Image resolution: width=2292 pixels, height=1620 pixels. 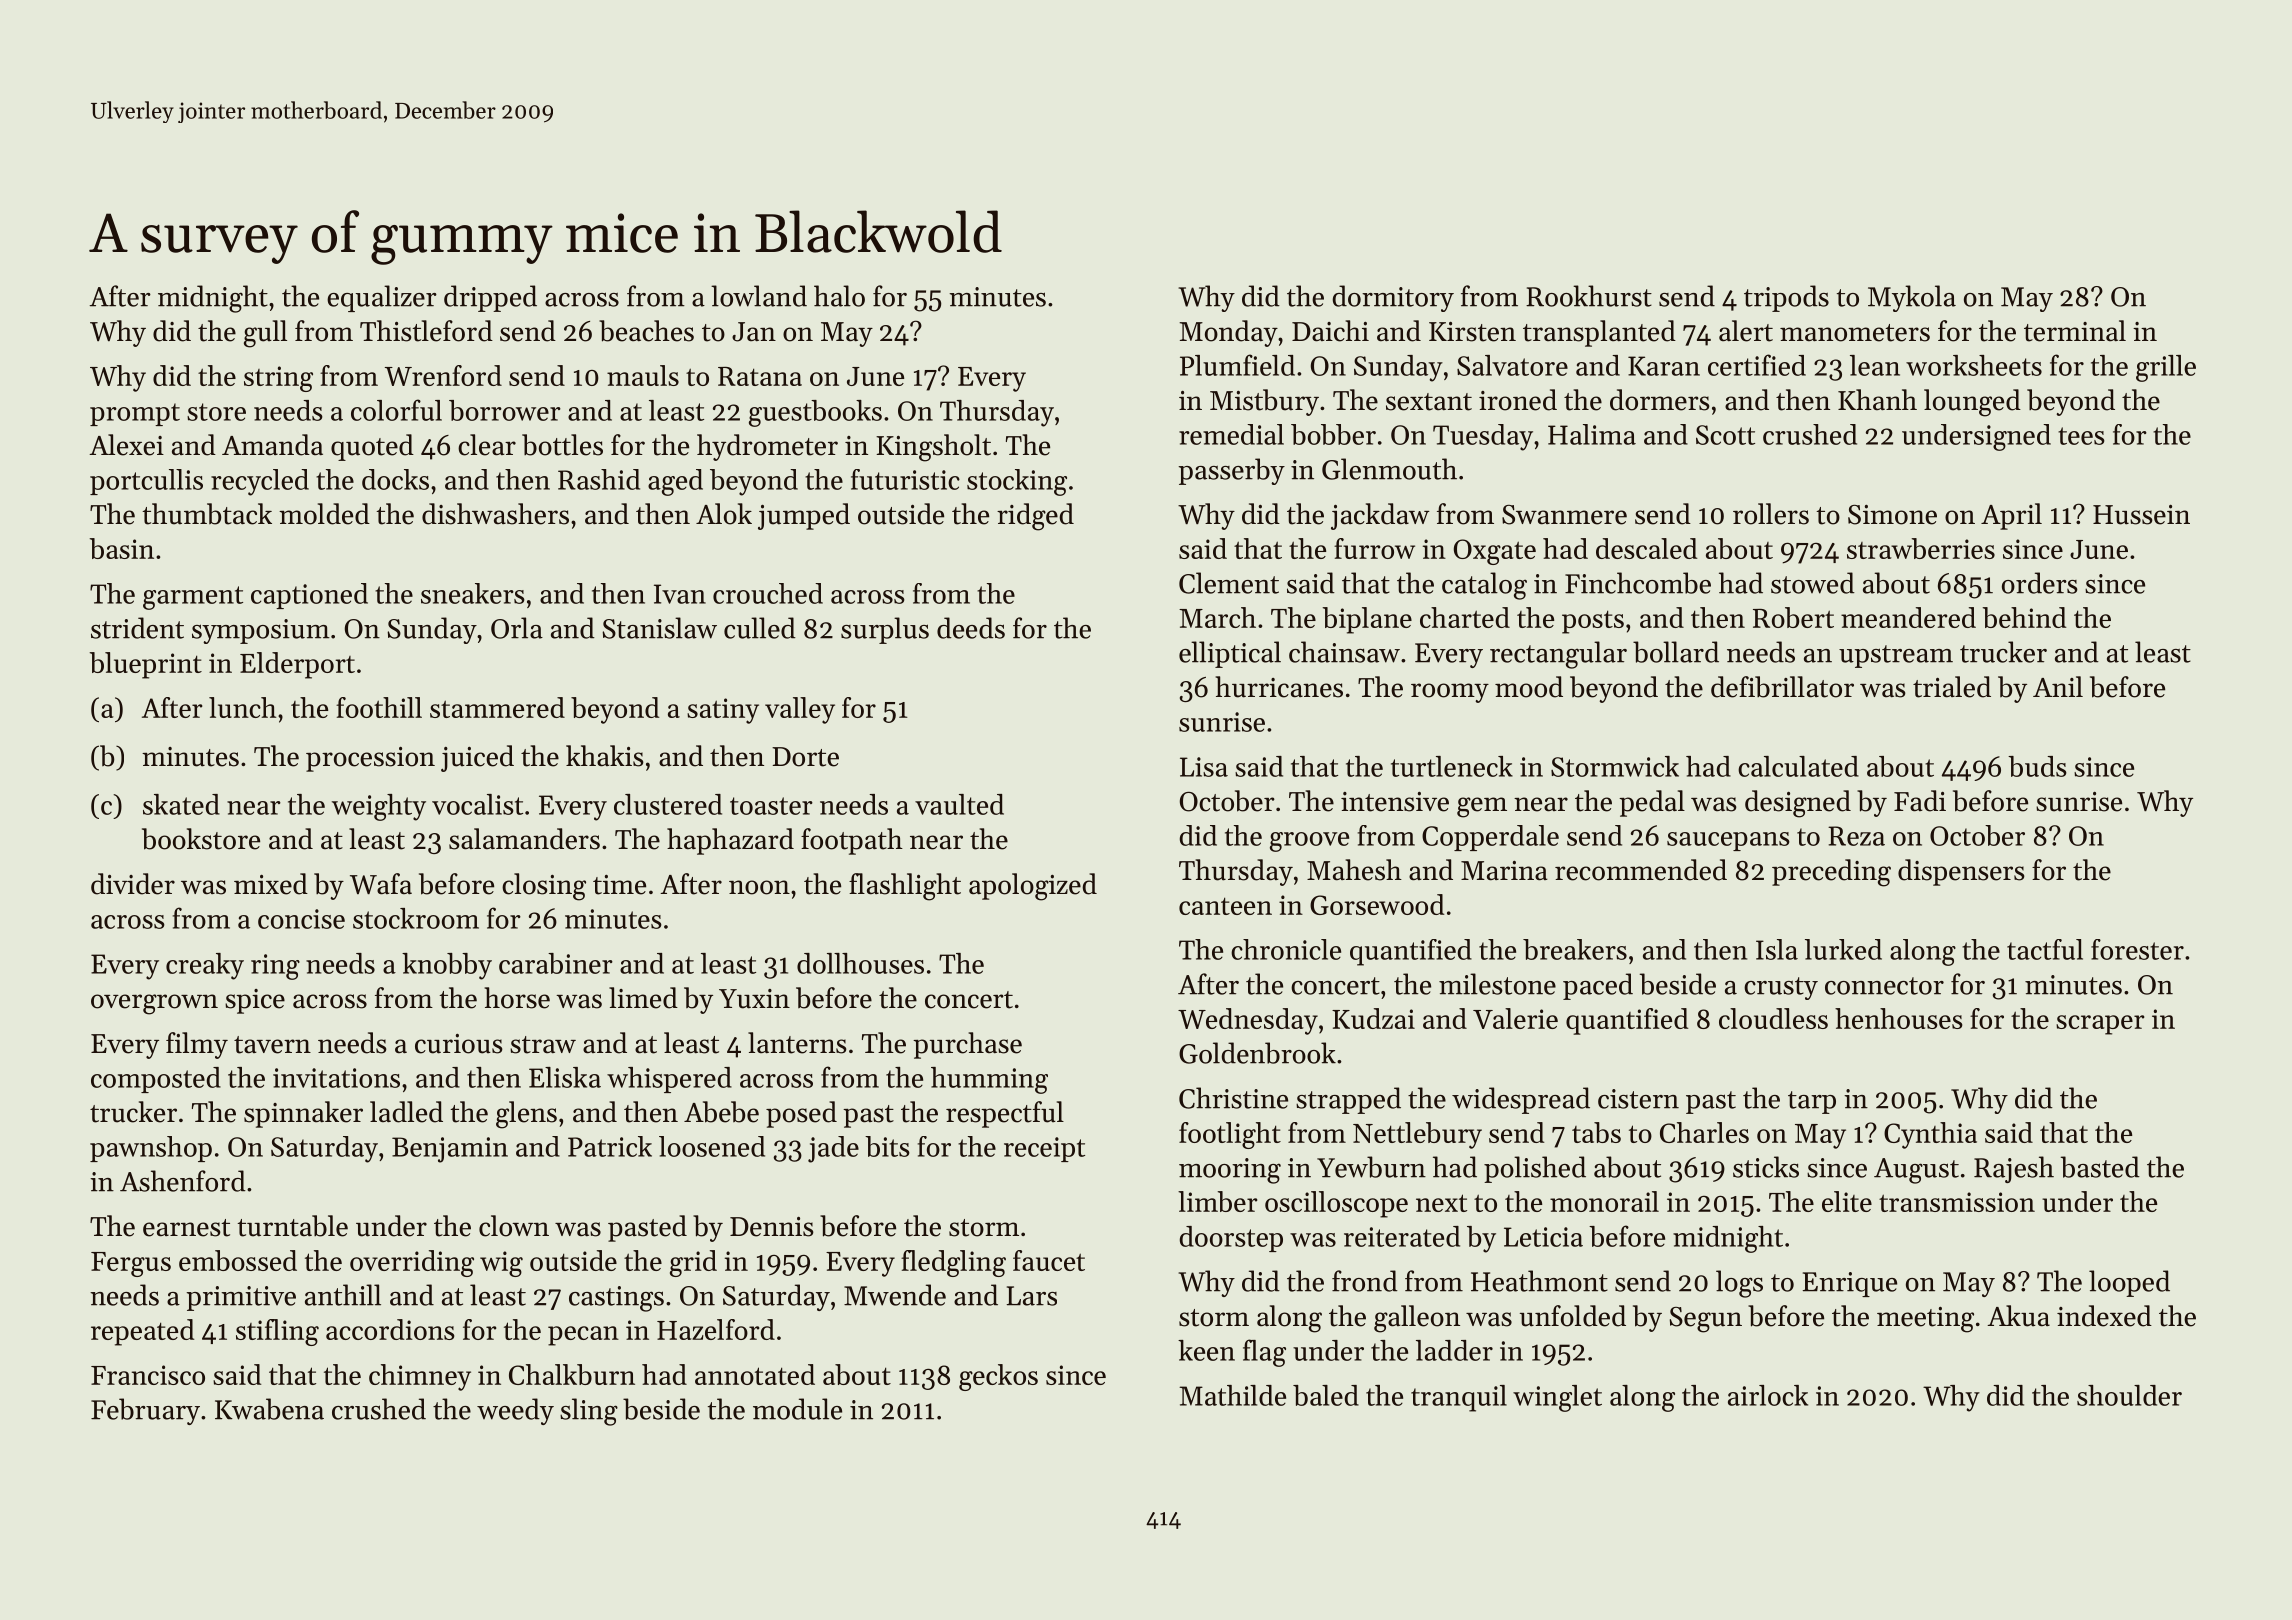 What do you see at coordinates (495, 514) in the image?
I see `dishwashers` at bounding box center [495, 514].
